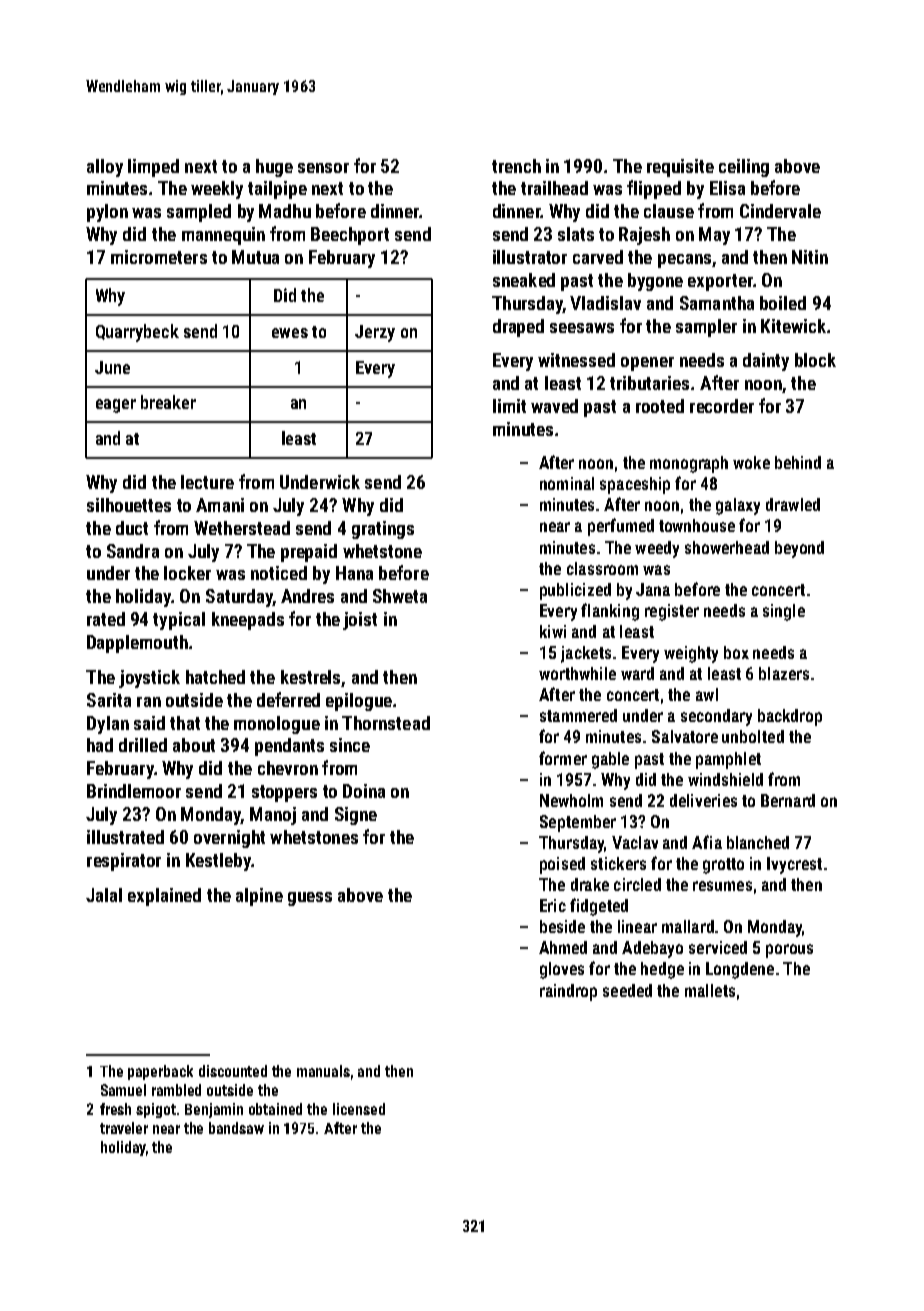  What do you see at coordinates (400, 596) in the screenshot?
I see `Shweta` at bounding box center [400, 596].
